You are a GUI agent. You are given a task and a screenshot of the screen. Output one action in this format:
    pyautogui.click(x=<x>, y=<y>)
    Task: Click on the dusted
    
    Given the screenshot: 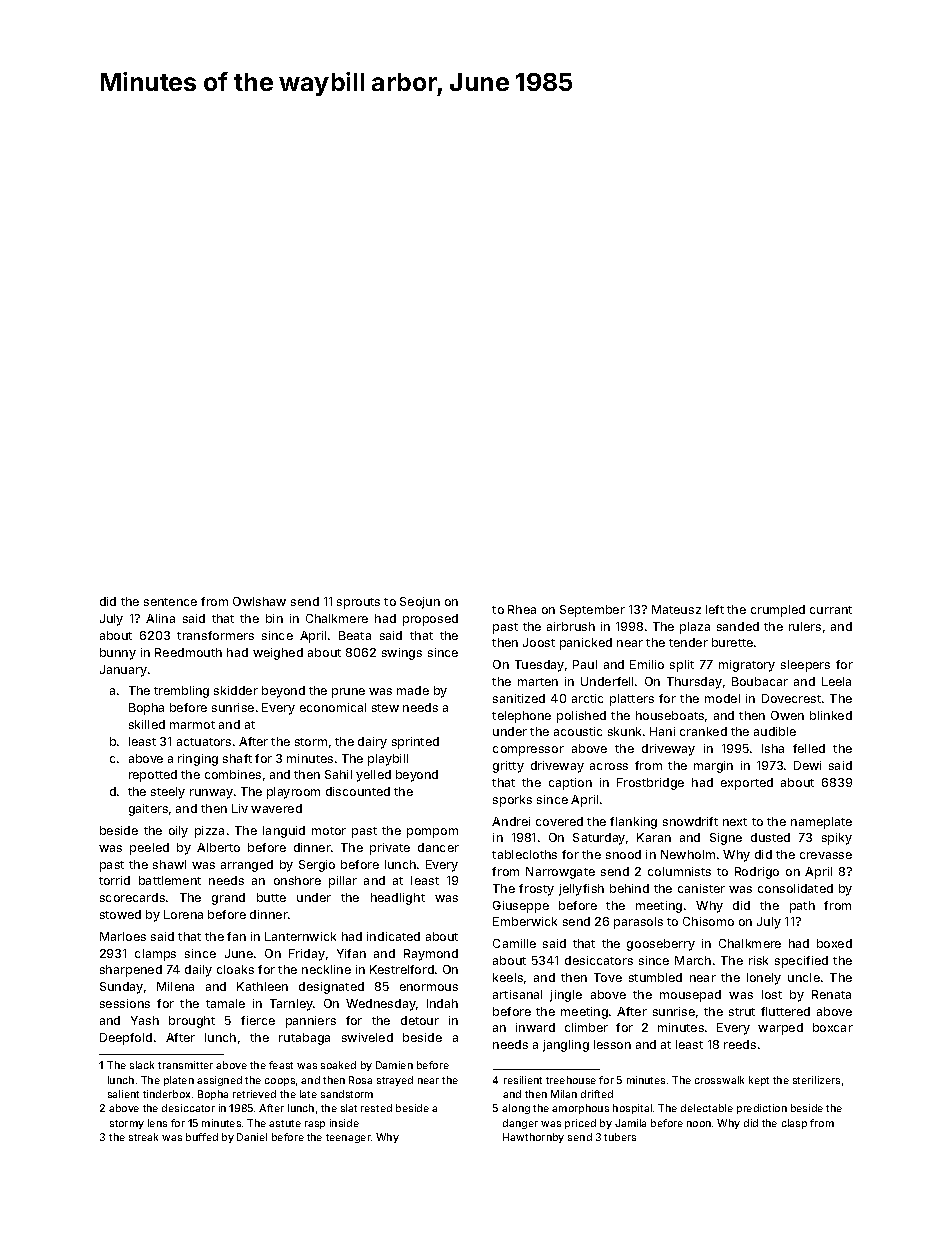 What is the action you would take?
    pyautogui.click(x=770, y=837)
